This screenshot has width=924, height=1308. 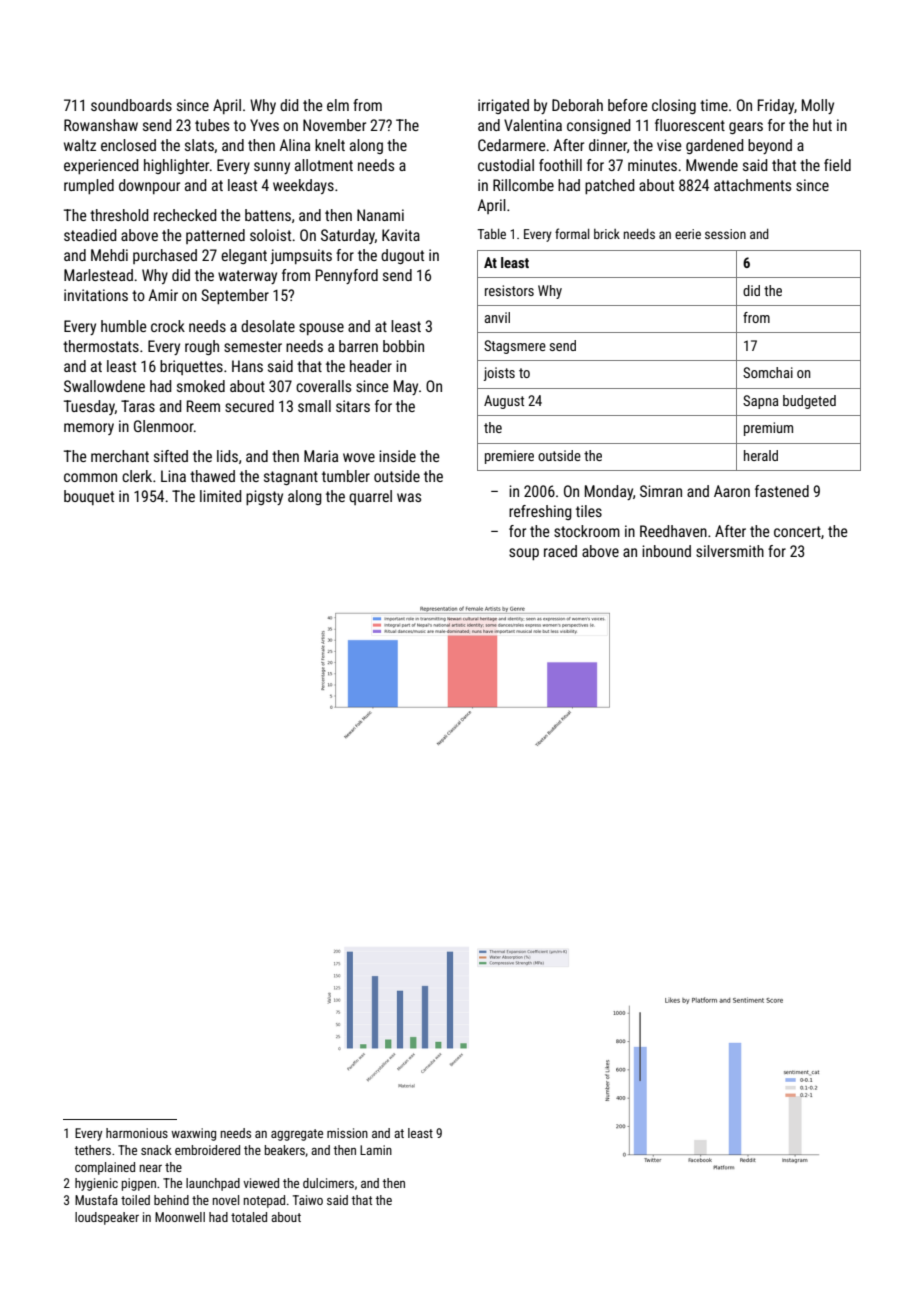 I want to click on totaled, so click(x=249, y=1217).
